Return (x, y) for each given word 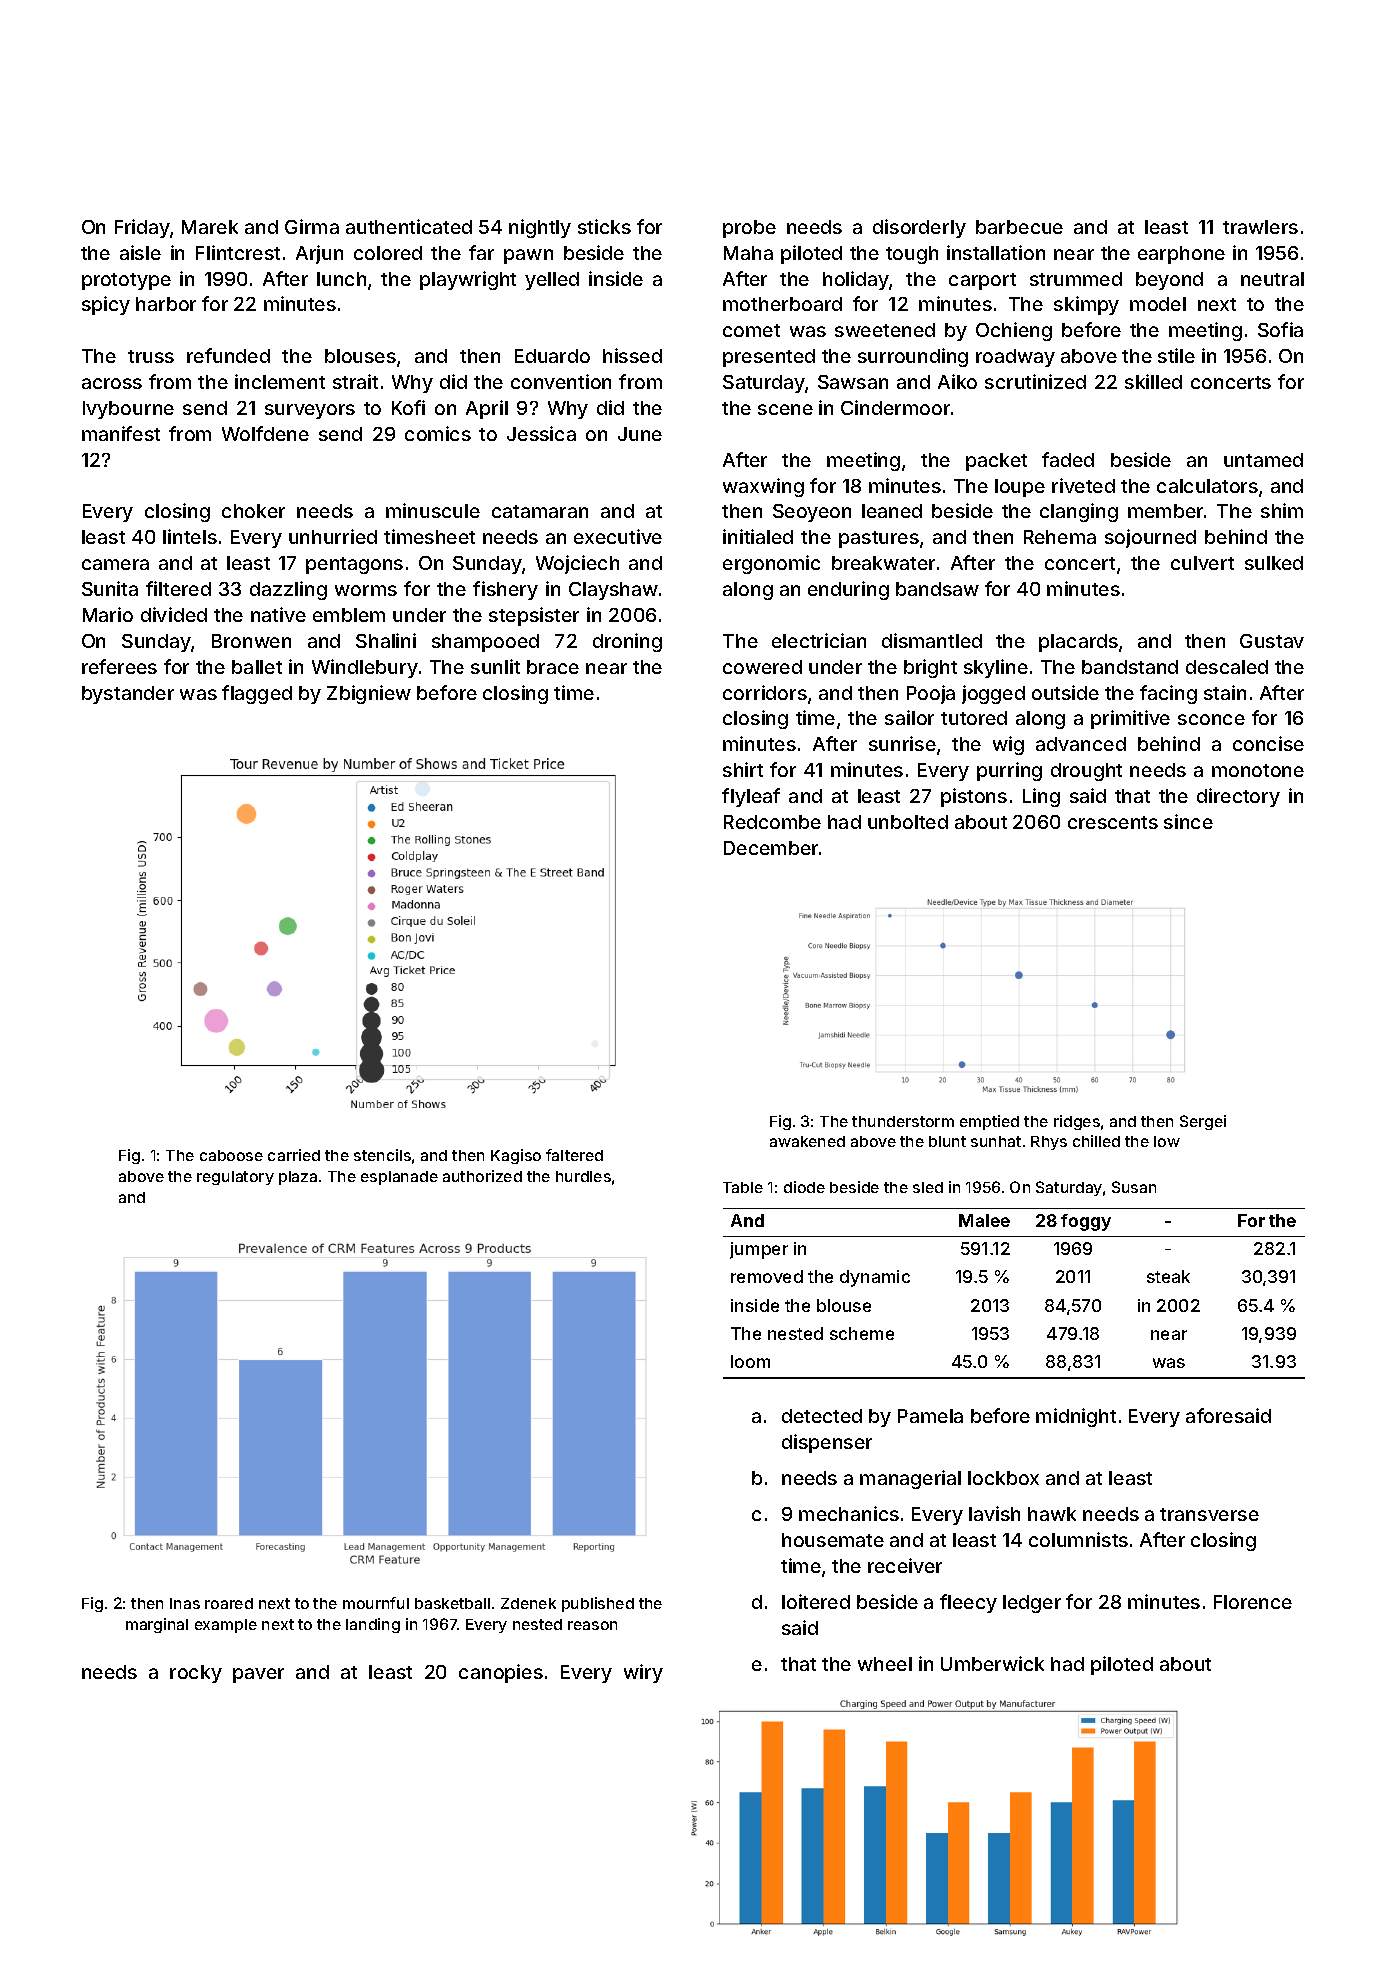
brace (553, 667)
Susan (1134, 1187)
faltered (574, 1155)
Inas (185, 1603)
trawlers (1260, 227)
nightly (540, 228)
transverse (1209, 1514)
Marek (210, 227)
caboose (231, 1155)
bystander (128, 695)
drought (1086, 772)
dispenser (827, 1443)
